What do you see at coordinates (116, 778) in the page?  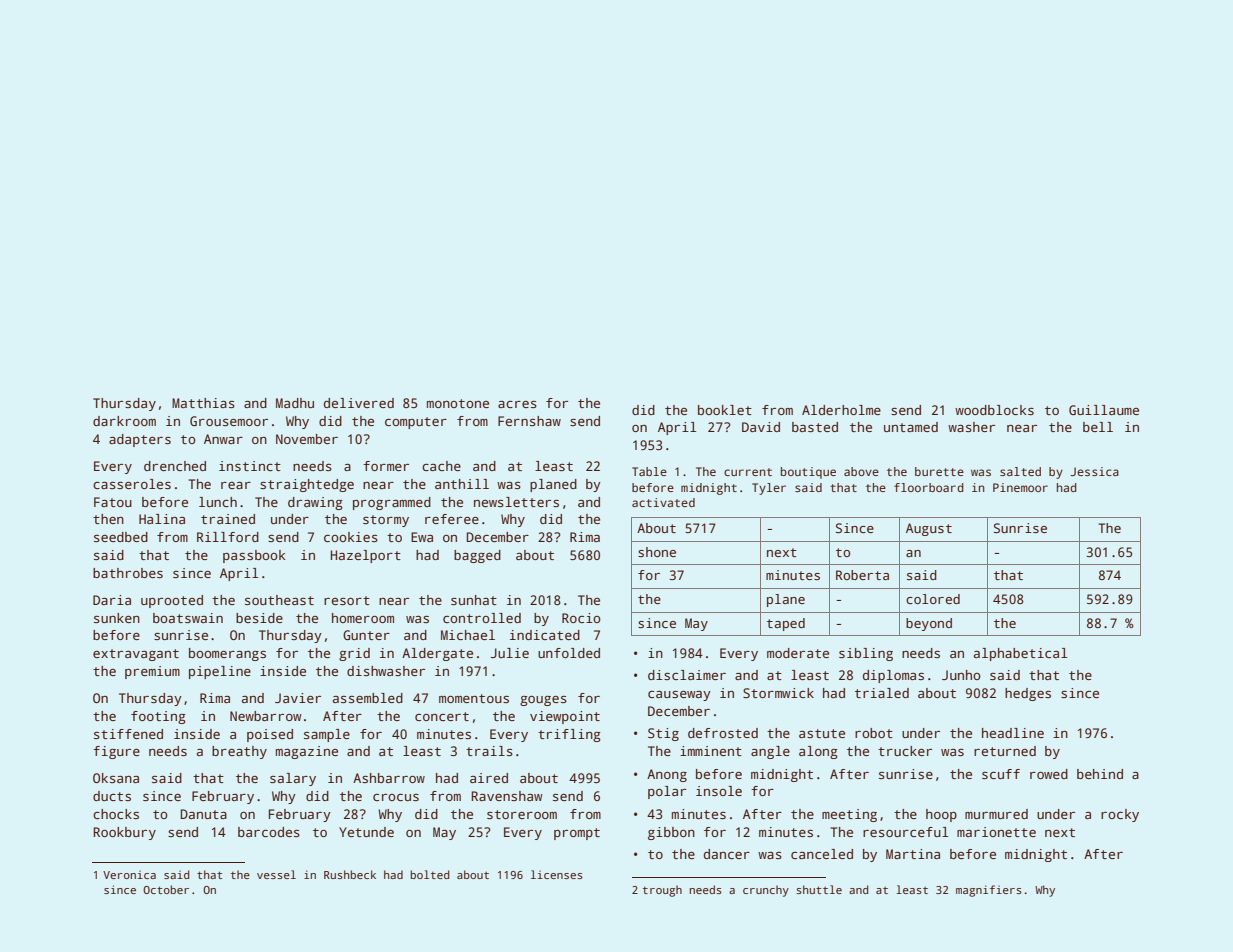 I see `Oksana` at bounding box center [116, 778].
